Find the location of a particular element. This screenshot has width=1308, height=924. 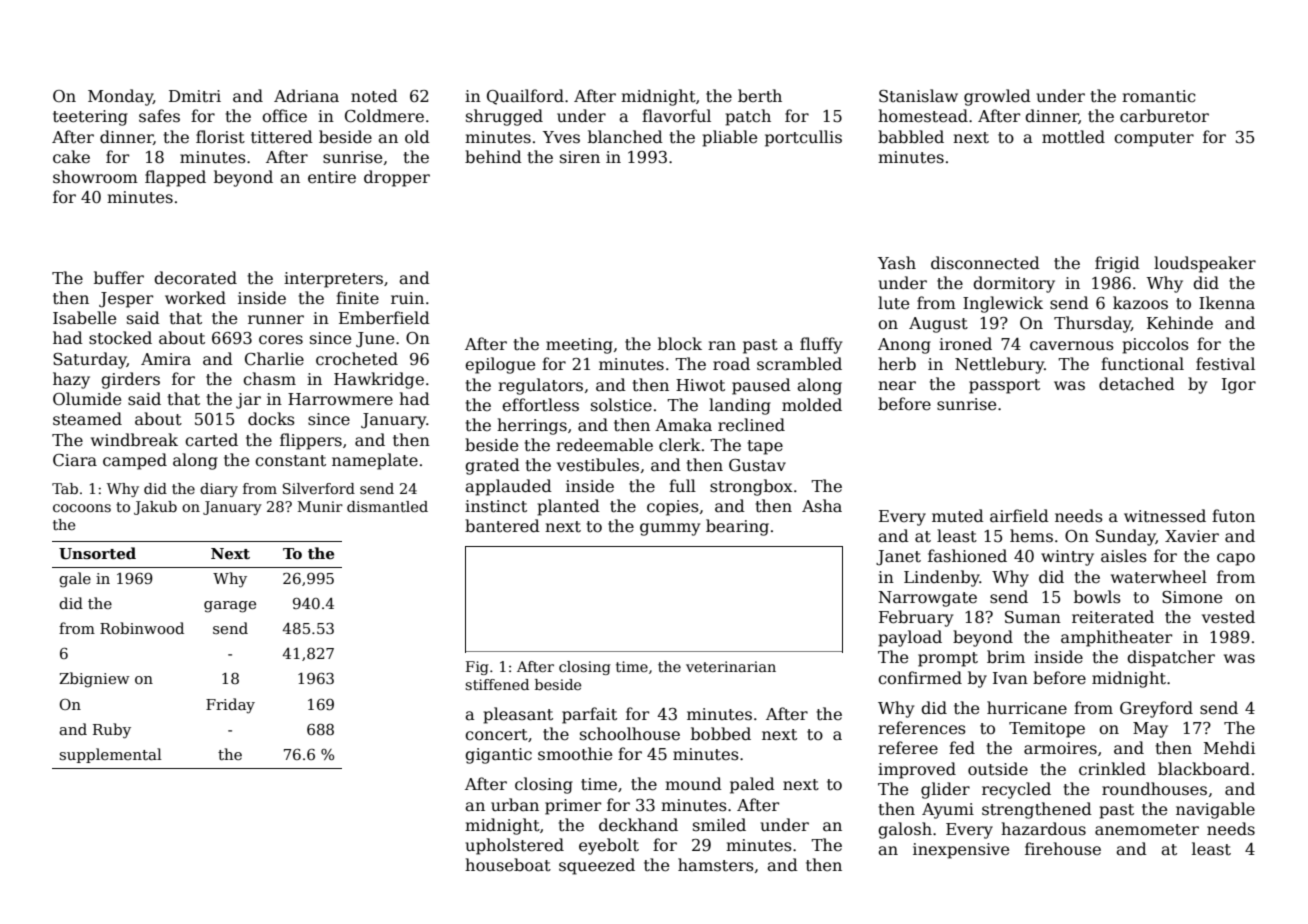

gale is located at coordinates (75, 580).
